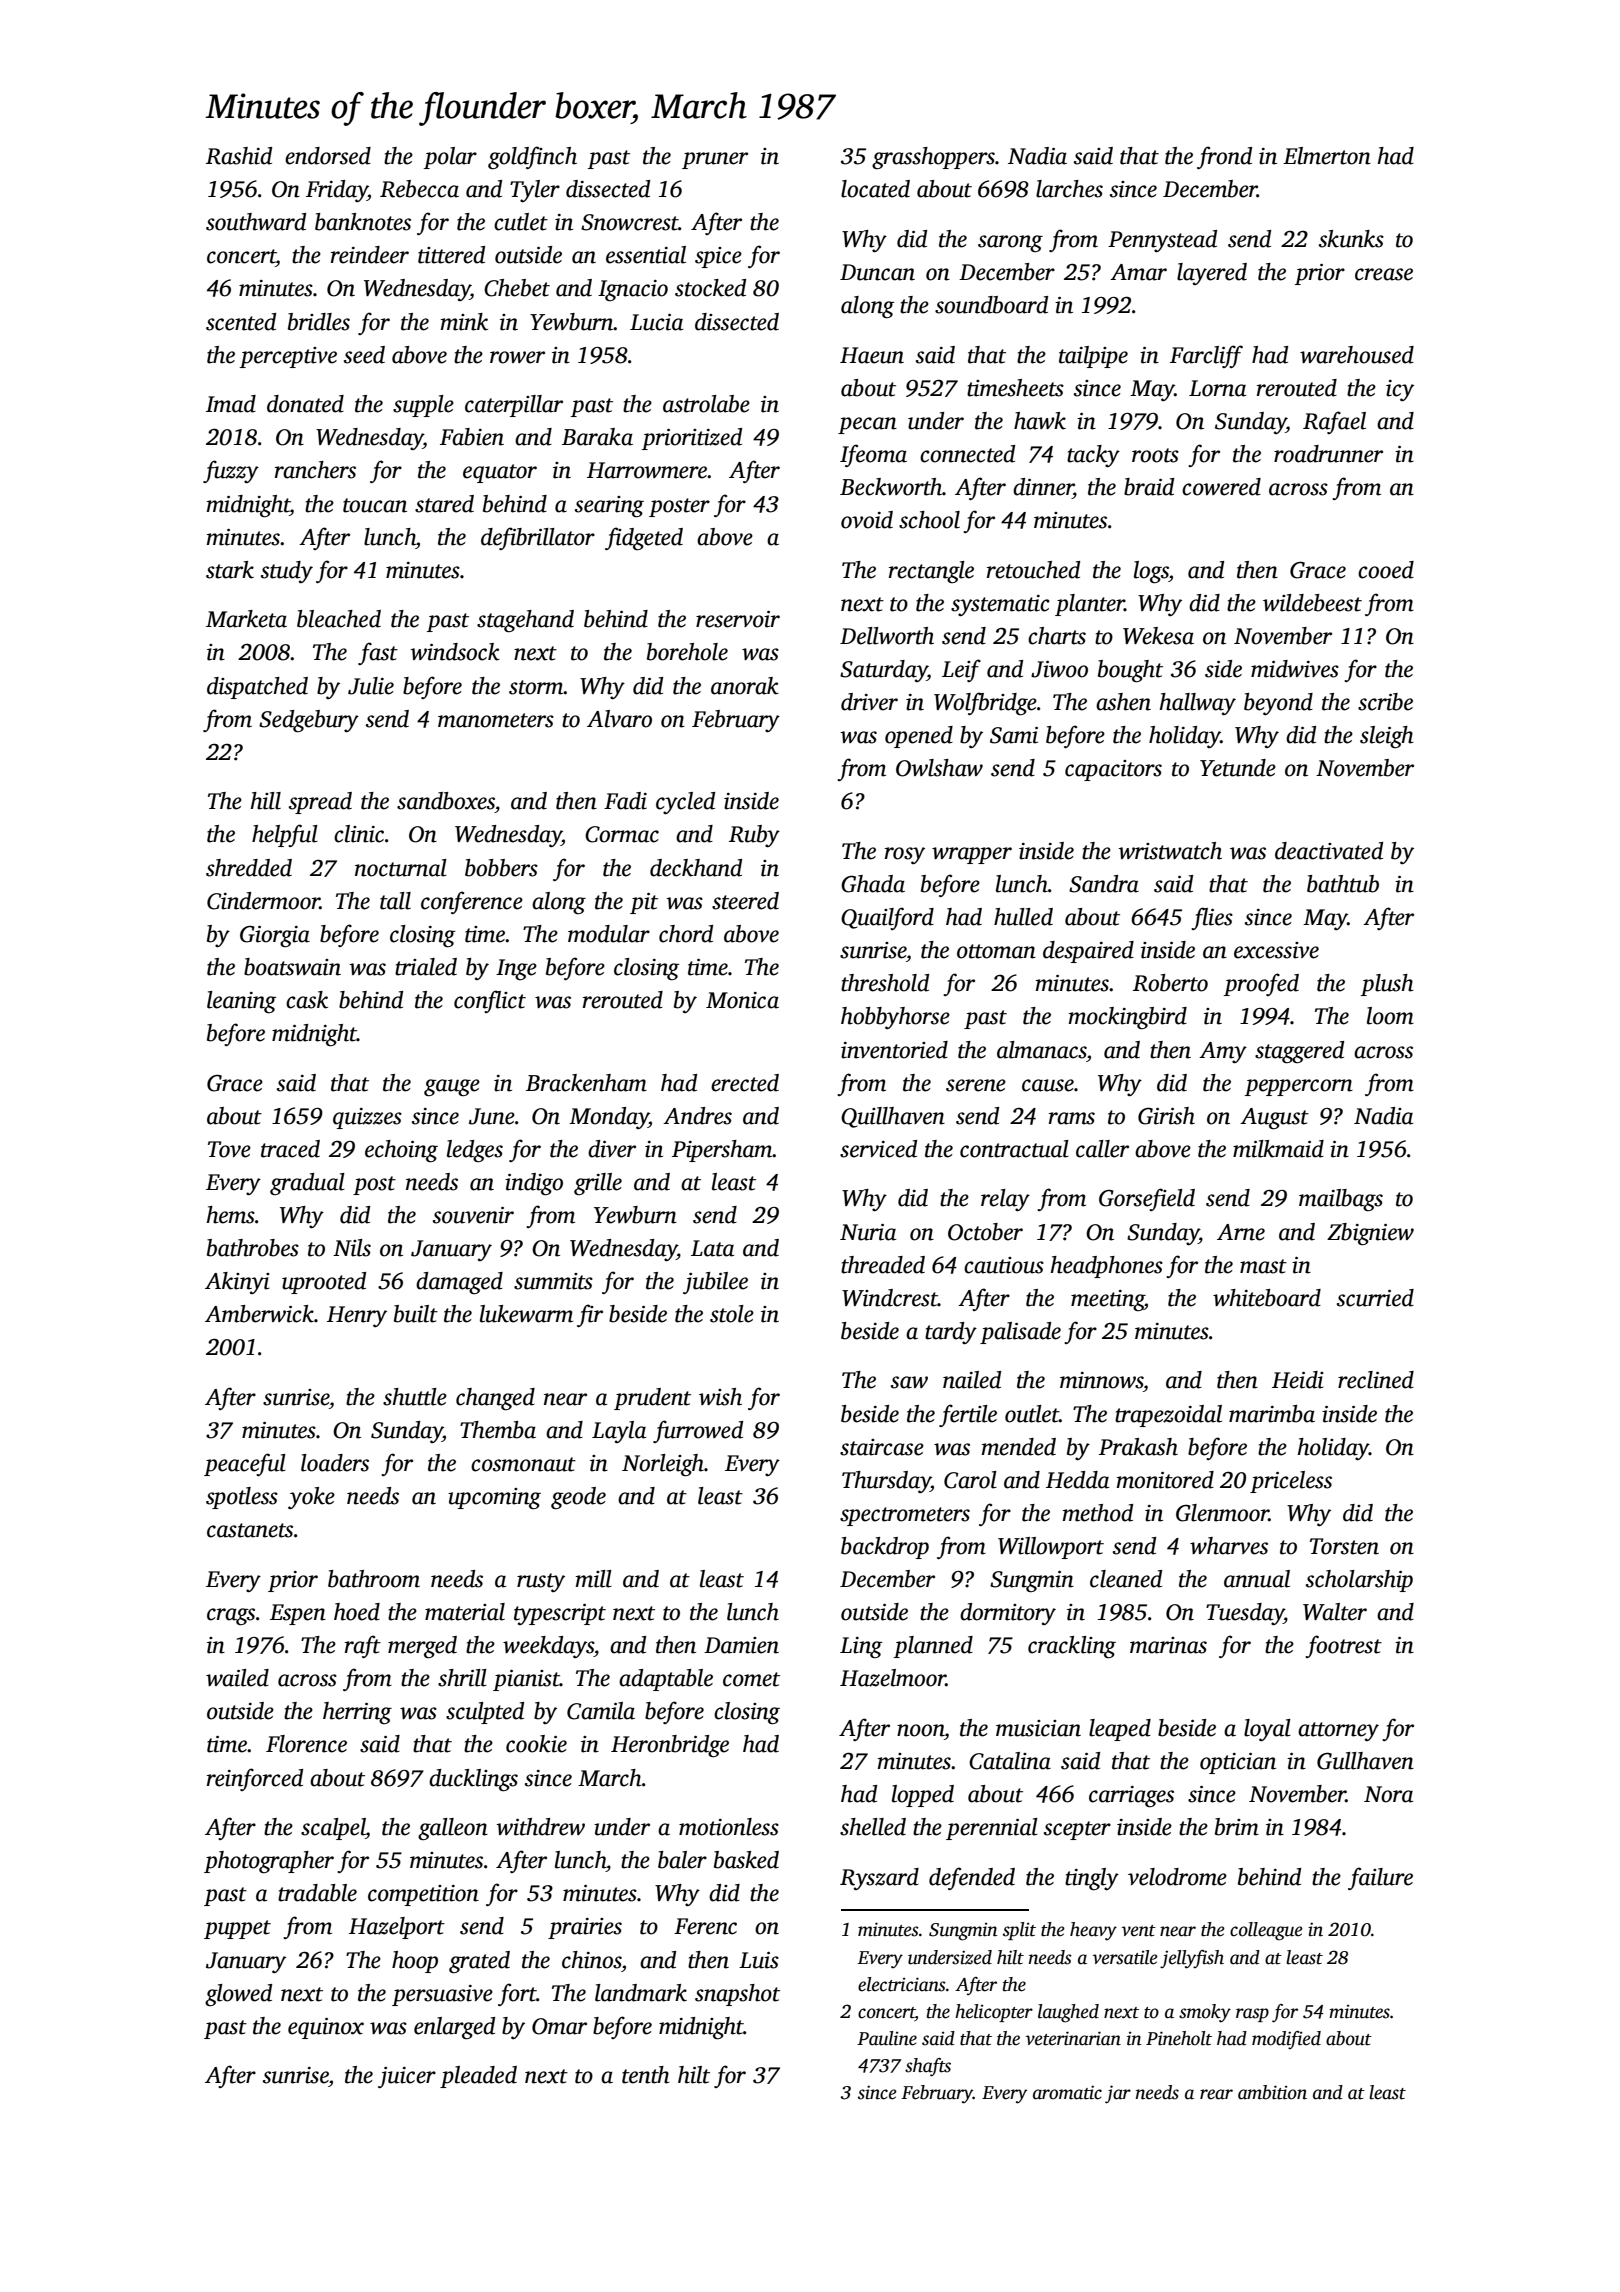 This screenshot has height=2292, width=1620. Describe the element at coordinates (1387, 985) in the screenshot. I see `plush` at that location.
